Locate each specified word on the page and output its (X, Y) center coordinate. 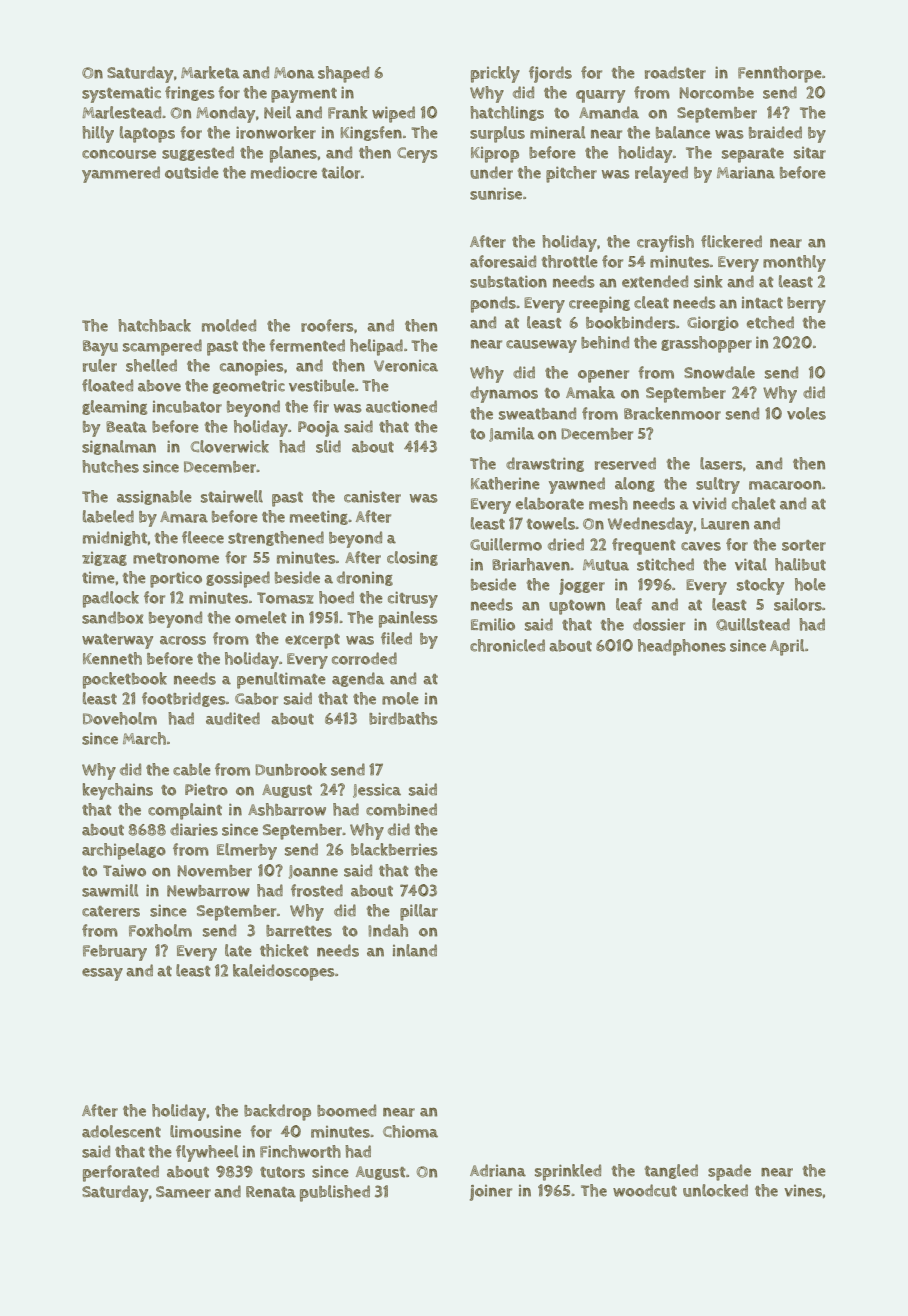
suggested (198, 153)
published (335, 1193)
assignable (154, 497)
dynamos (504, 394)
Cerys (417, 155)
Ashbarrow (287, 809)
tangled (671, 1171)
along (635, 484)
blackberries (394, 849)
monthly (794, 263)
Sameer (183, 1192)
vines (803, 1191)
